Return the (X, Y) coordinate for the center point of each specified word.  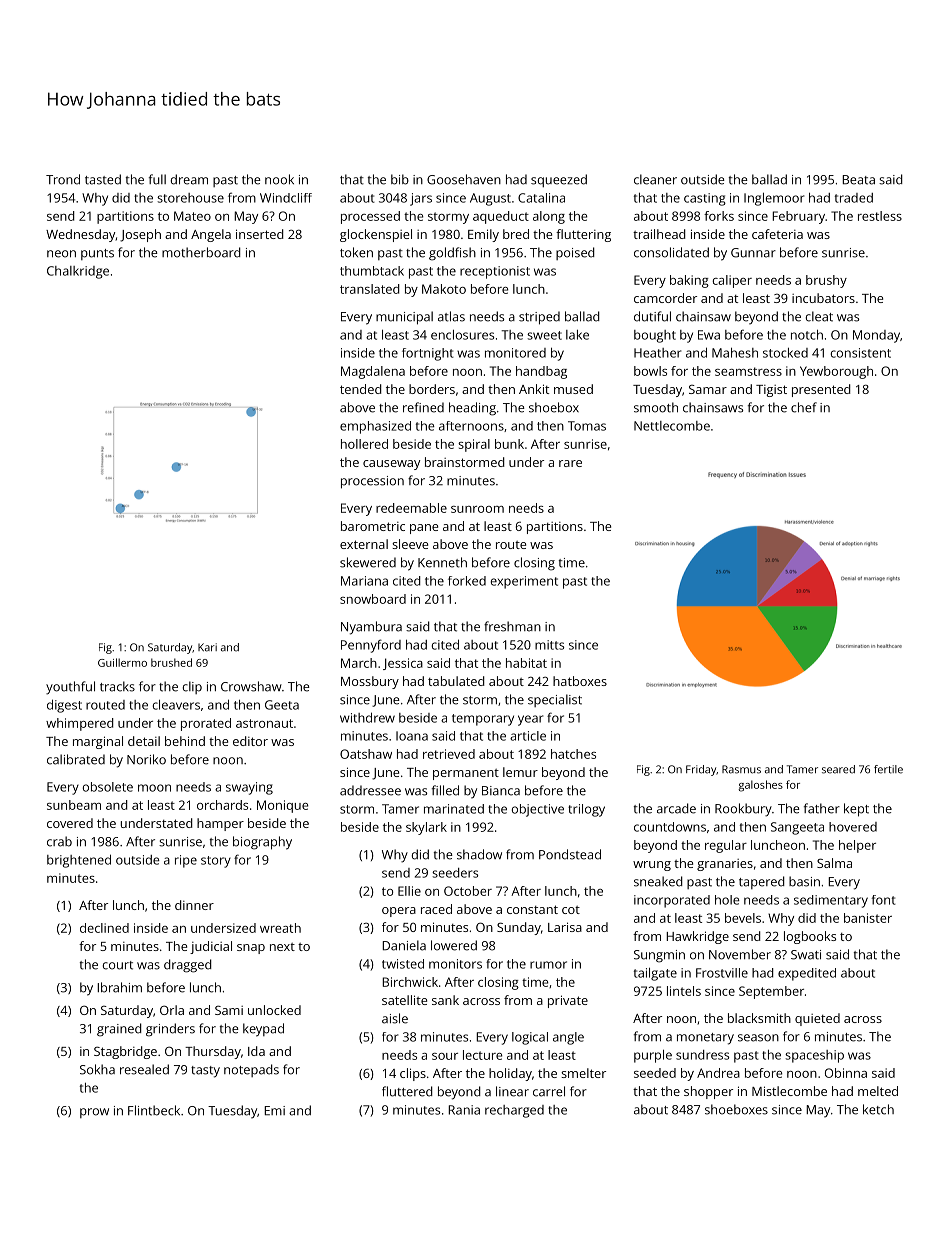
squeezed (559, 180)
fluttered (407, 1091)
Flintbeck (154, 1110)
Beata (858, 180)
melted (878, 1091)
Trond (63, 179)
